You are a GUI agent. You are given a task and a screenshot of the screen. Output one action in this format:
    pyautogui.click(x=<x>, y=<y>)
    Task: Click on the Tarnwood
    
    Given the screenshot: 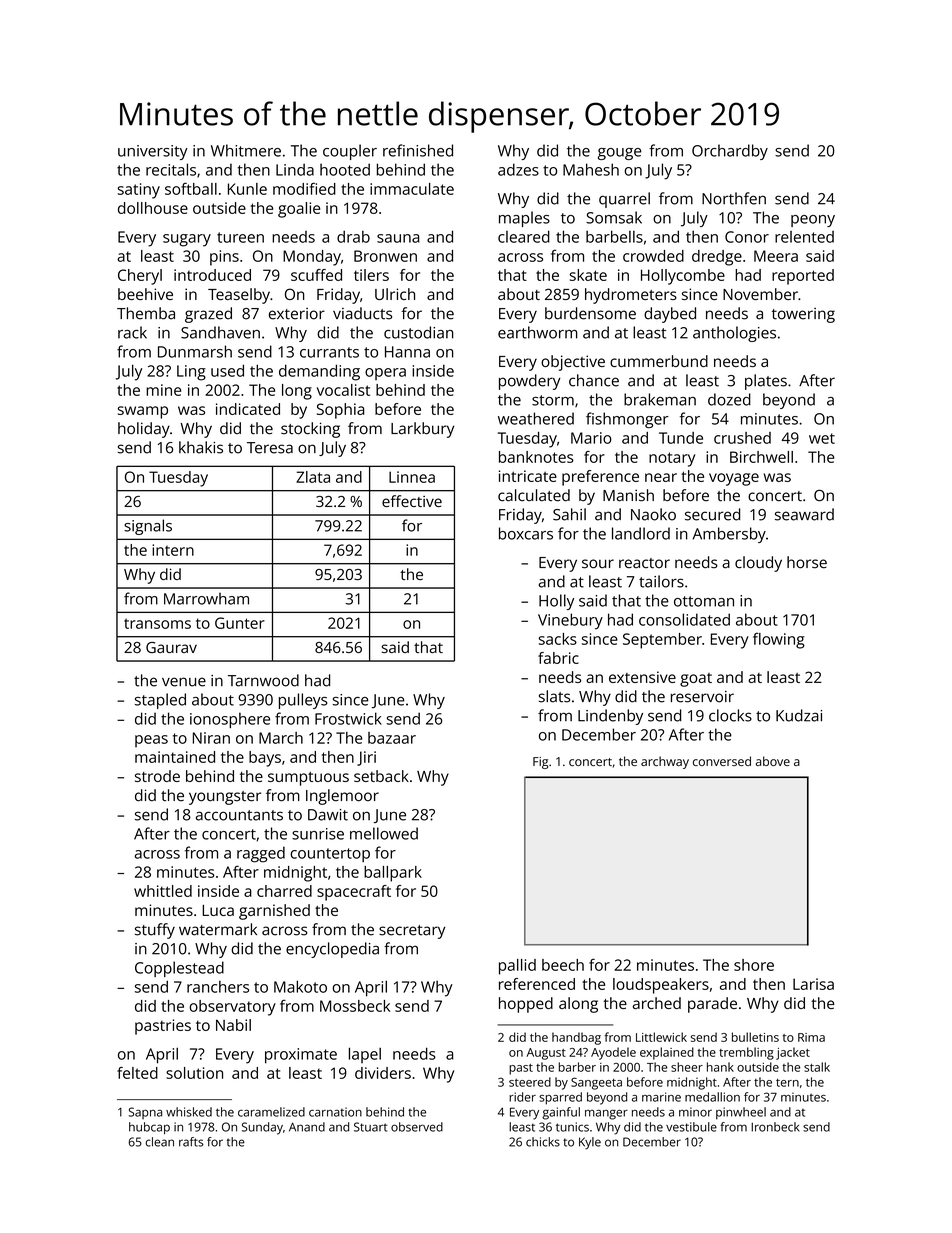 What is the action you would take?
    pyautogui.click(x=263, y=680)
